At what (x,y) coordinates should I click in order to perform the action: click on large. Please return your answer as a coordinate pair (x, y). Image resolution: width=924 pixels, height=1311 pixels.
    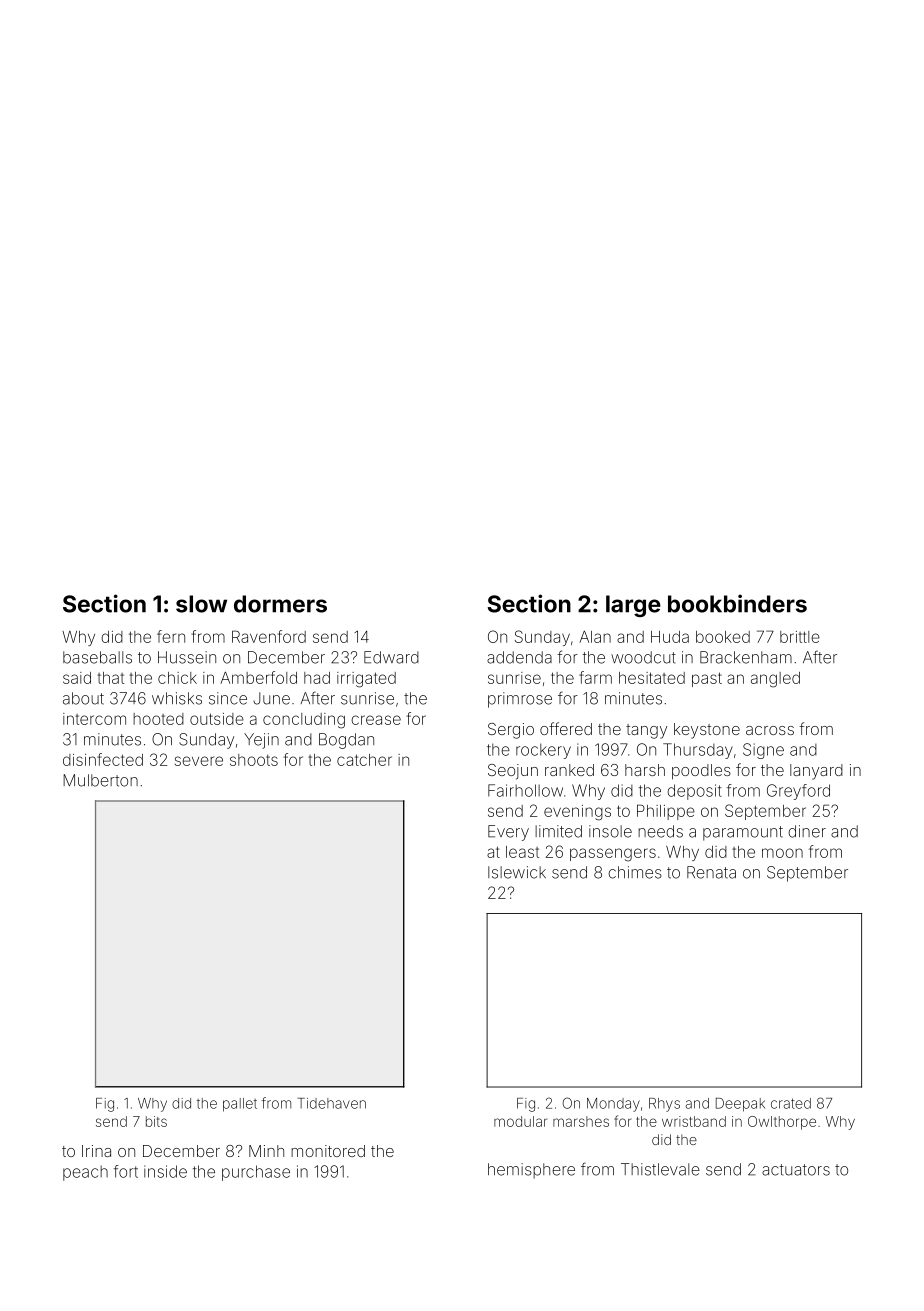
    Looking at the image, I should click on (633, 606).
